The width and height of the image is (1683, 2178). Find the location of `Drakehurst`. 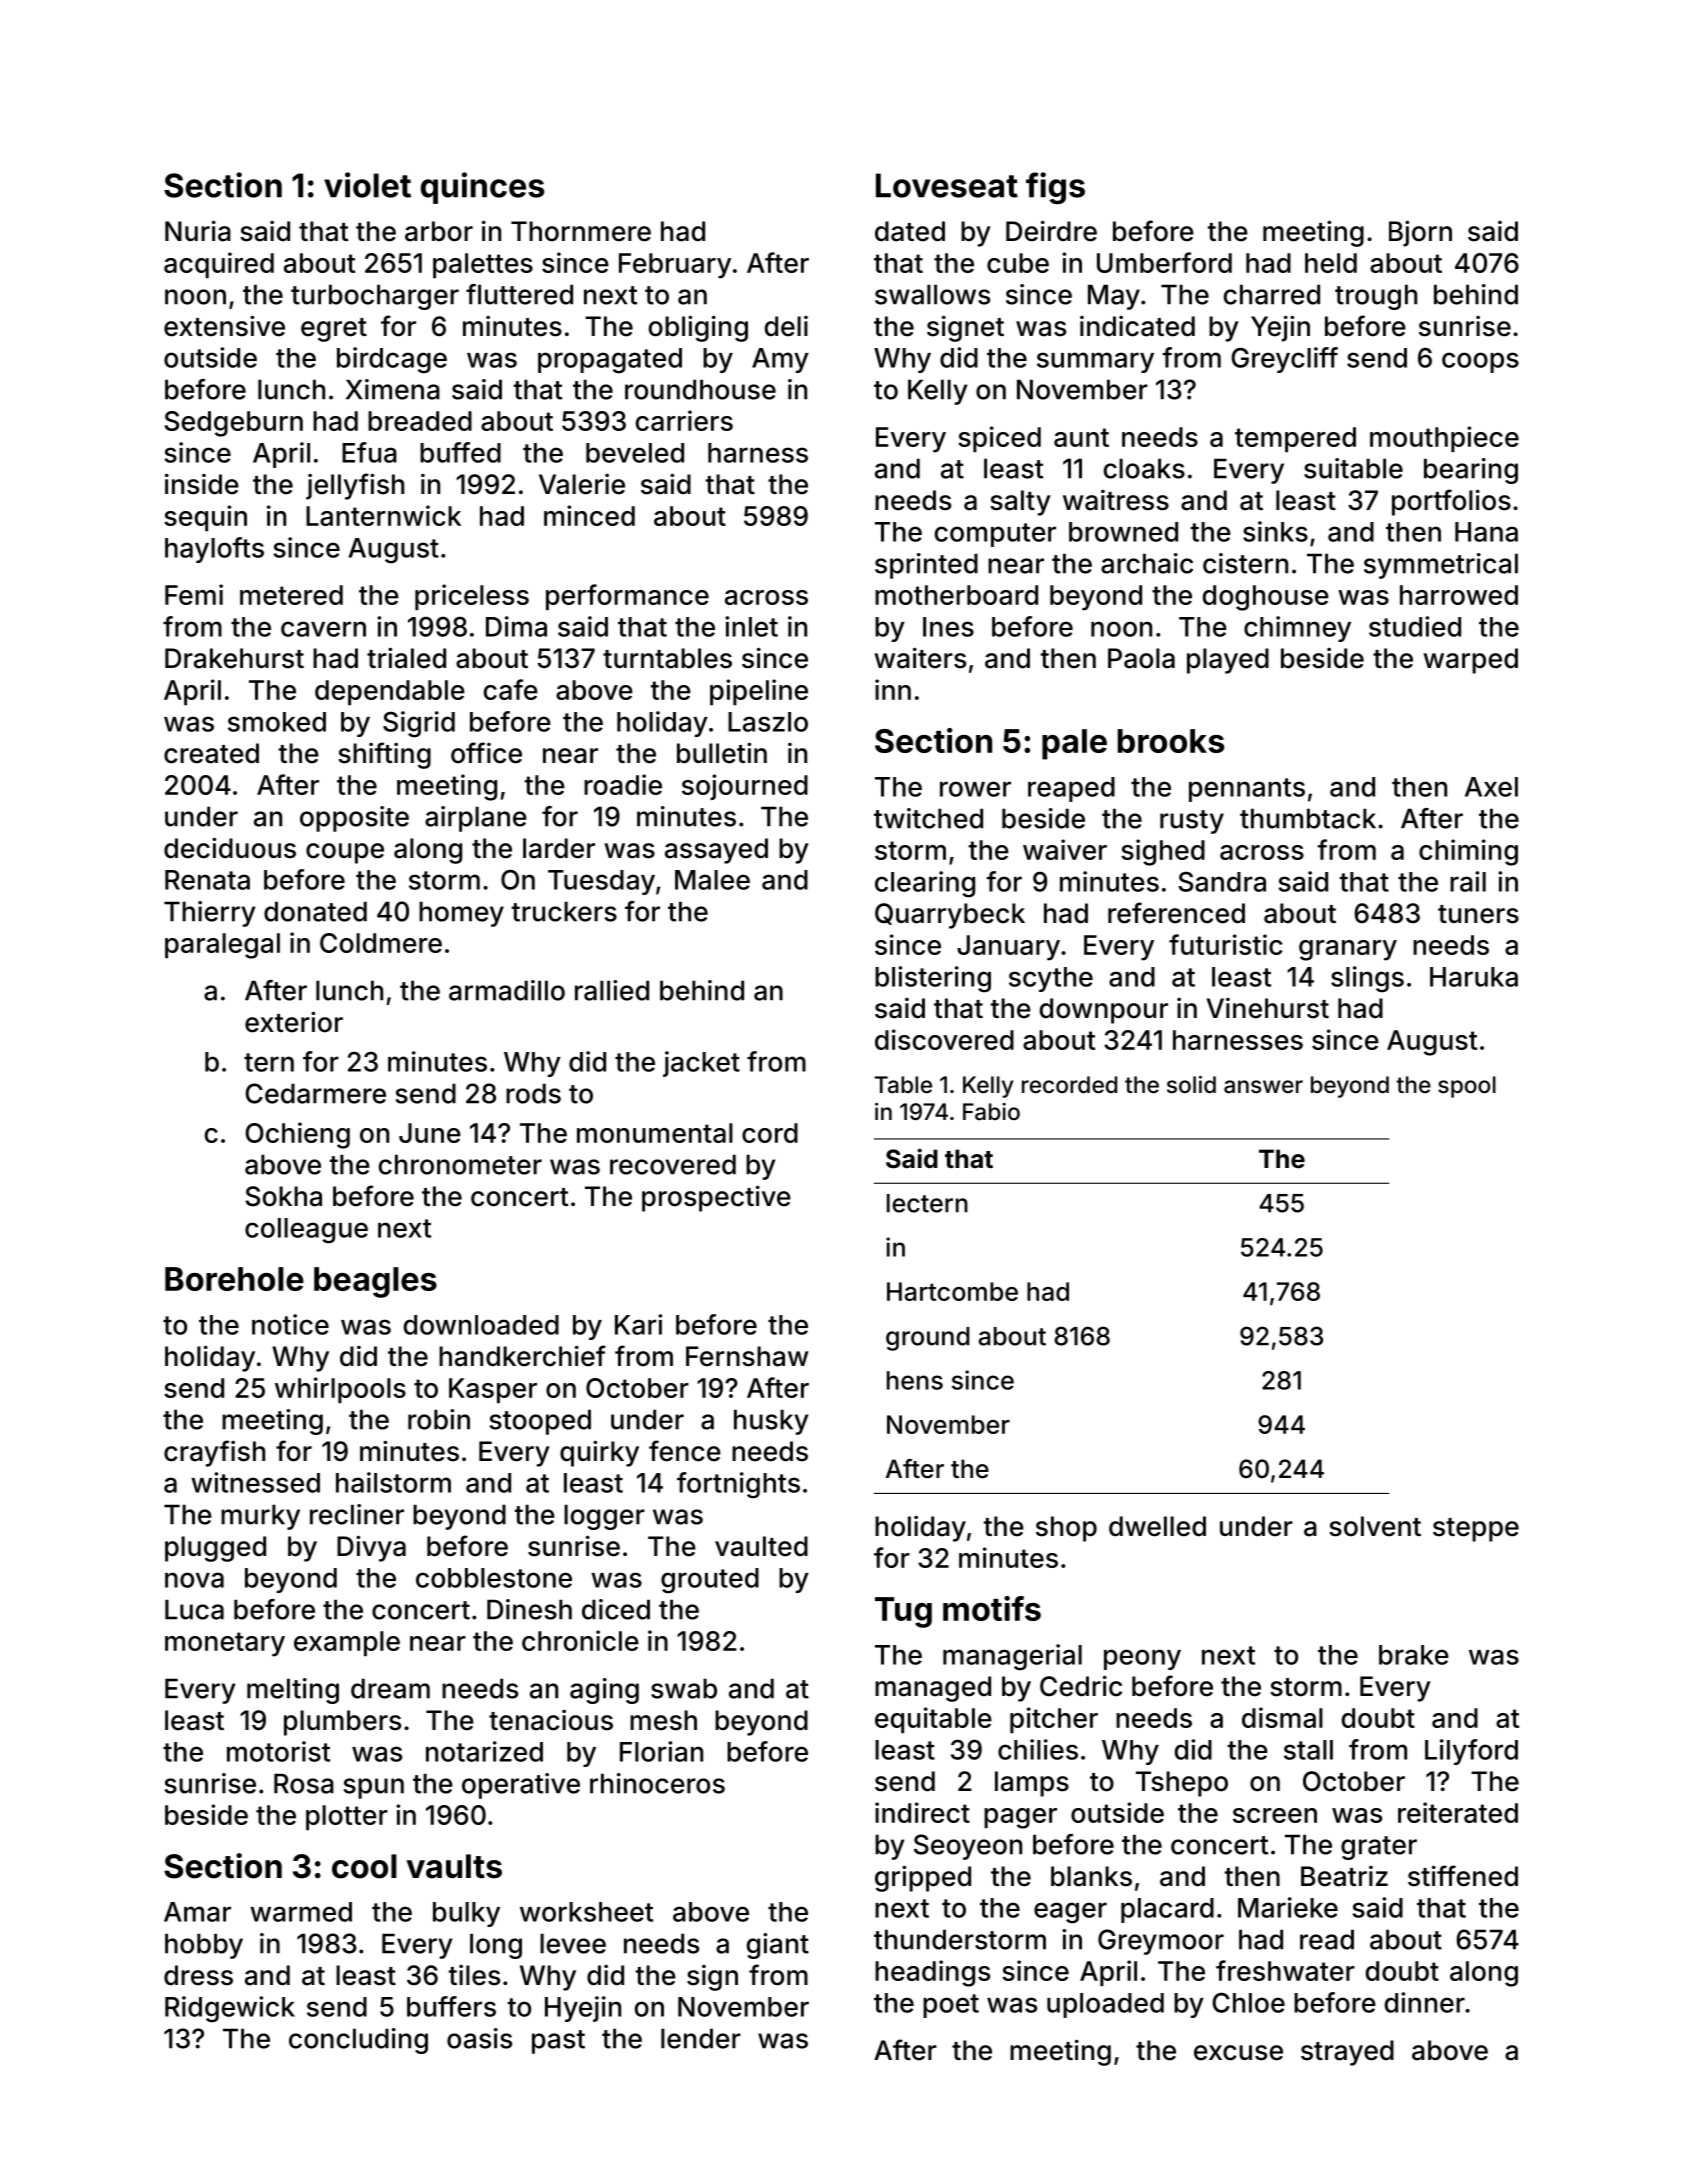

Drakehurst is located at coordinates (234, 658).
